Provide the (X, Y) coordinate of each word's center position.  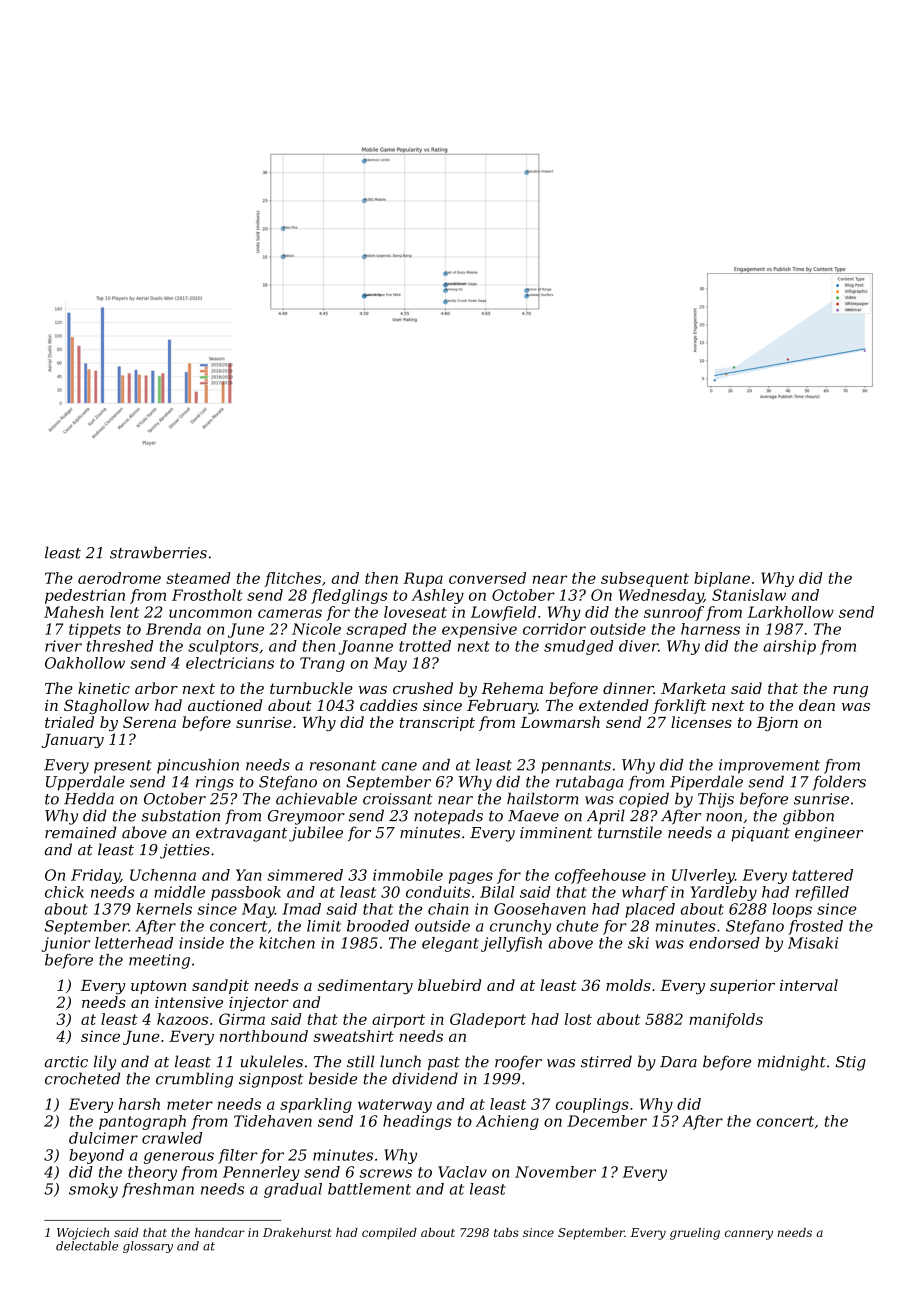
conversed (487, 578)
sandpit (220, 986)
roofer (518, 1062)
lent (124, 612)
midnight (792, 1063)
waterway (395, 1106)
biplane (722, 579)
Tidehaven (273, 1121)
